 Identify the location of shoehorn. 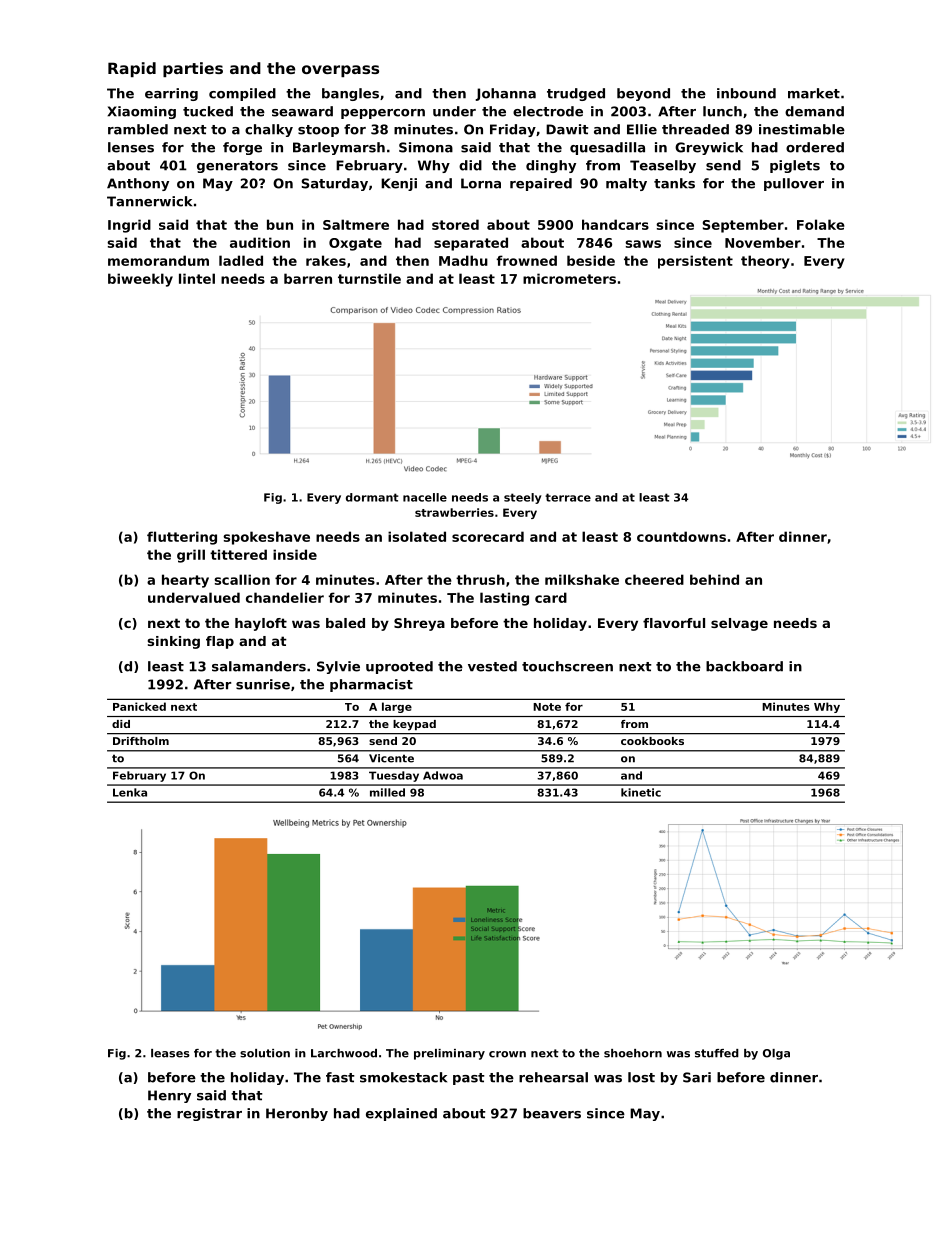
(633, 1053).
